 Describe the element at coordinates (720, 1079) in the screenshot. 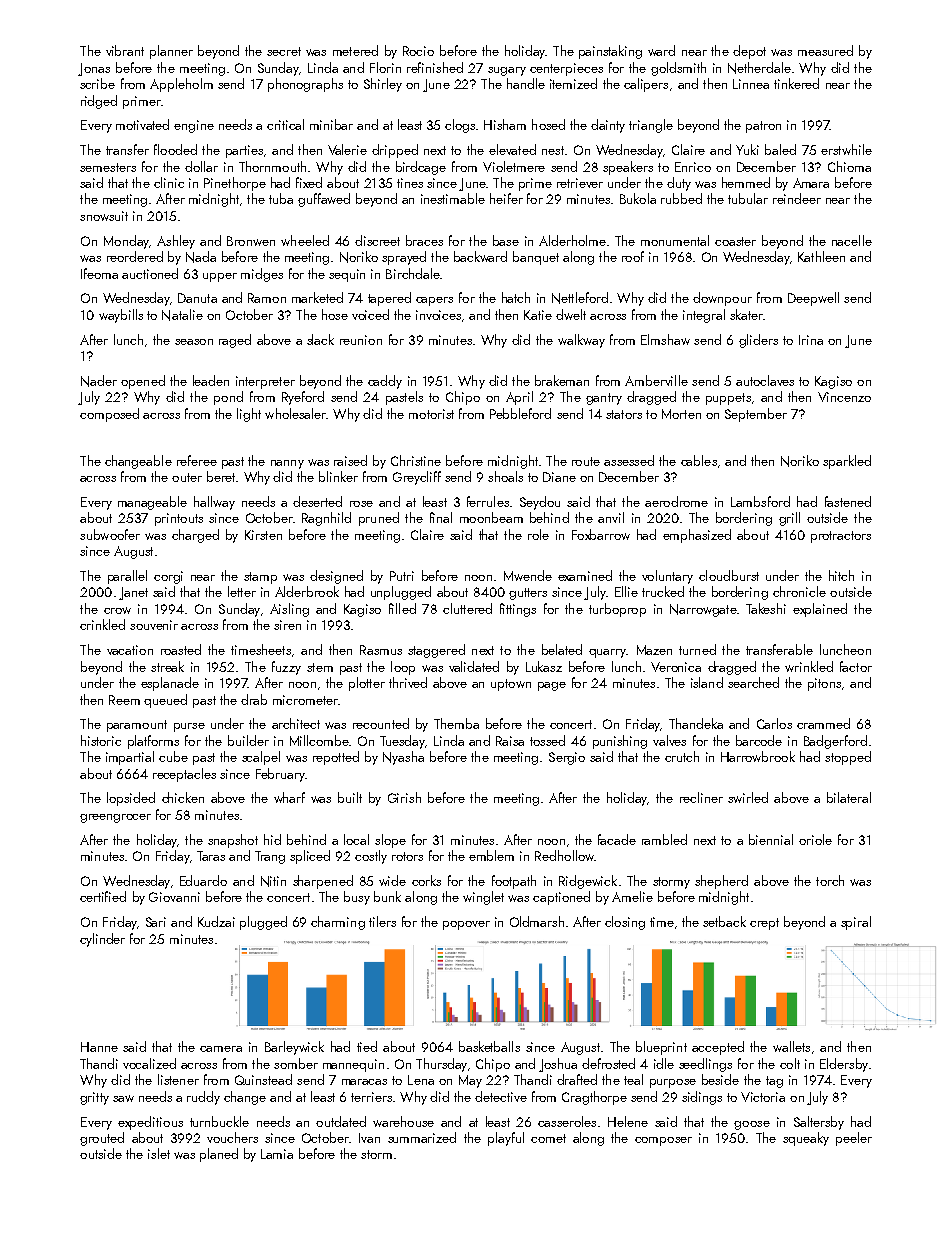

I see `beside` at that location.
